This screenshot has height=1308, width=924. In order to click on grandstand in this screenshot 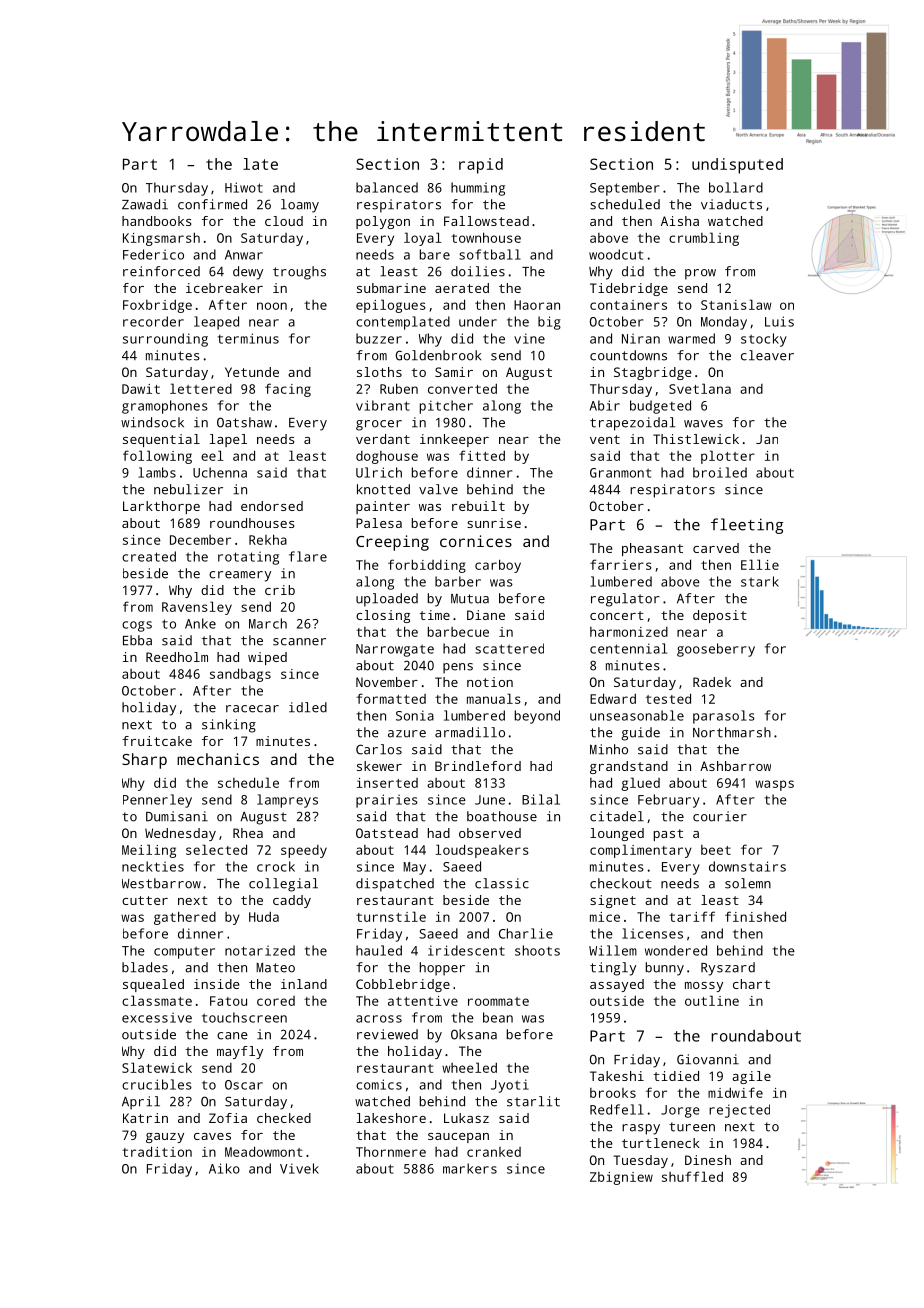, I will do `click(629, 767)`.
